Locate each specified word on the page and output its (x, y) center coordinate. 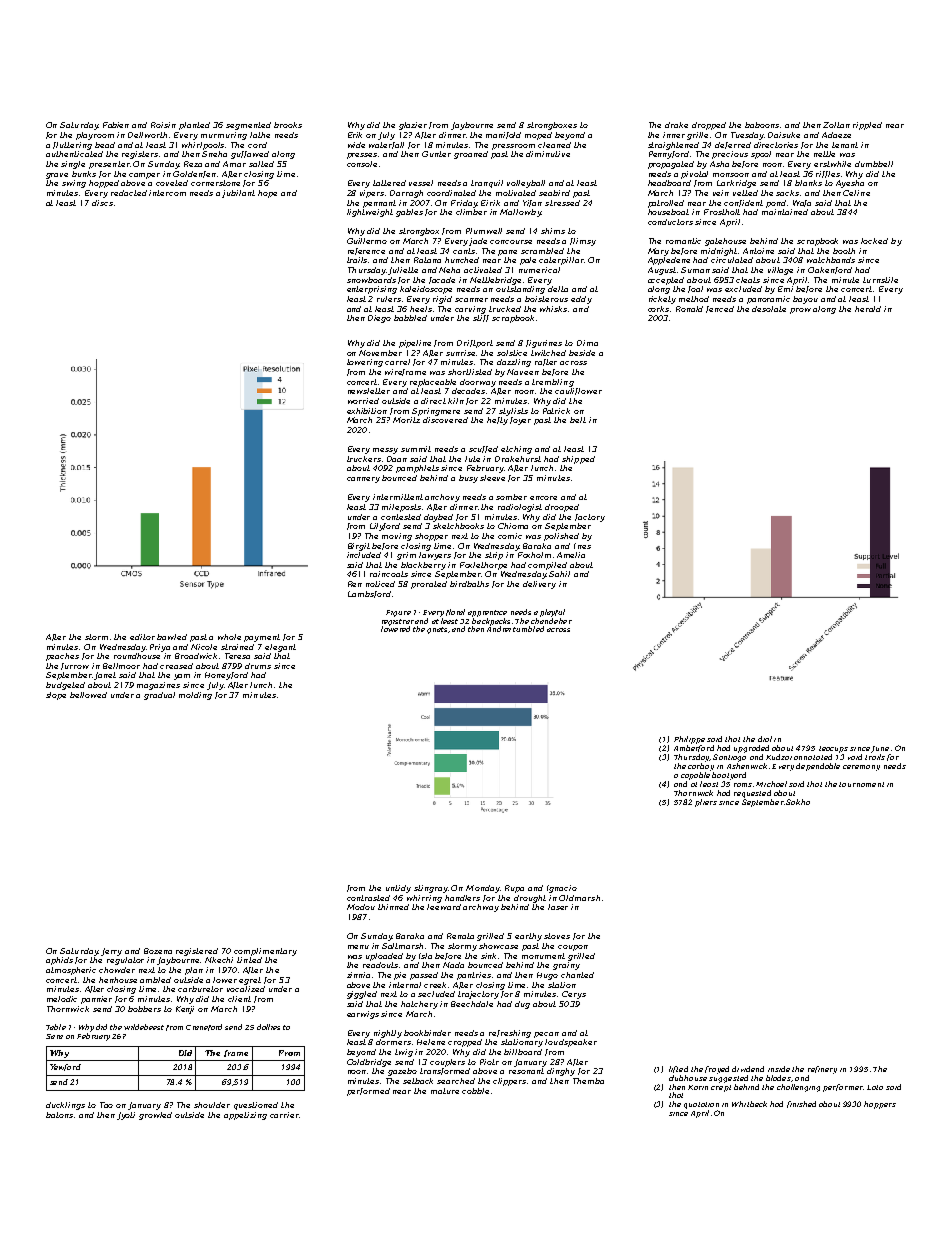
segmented (248, 126)
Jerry (111, 952)
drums (258, 666)
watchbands (831, 260)
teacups (833, 749)
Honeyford (226, 676)
